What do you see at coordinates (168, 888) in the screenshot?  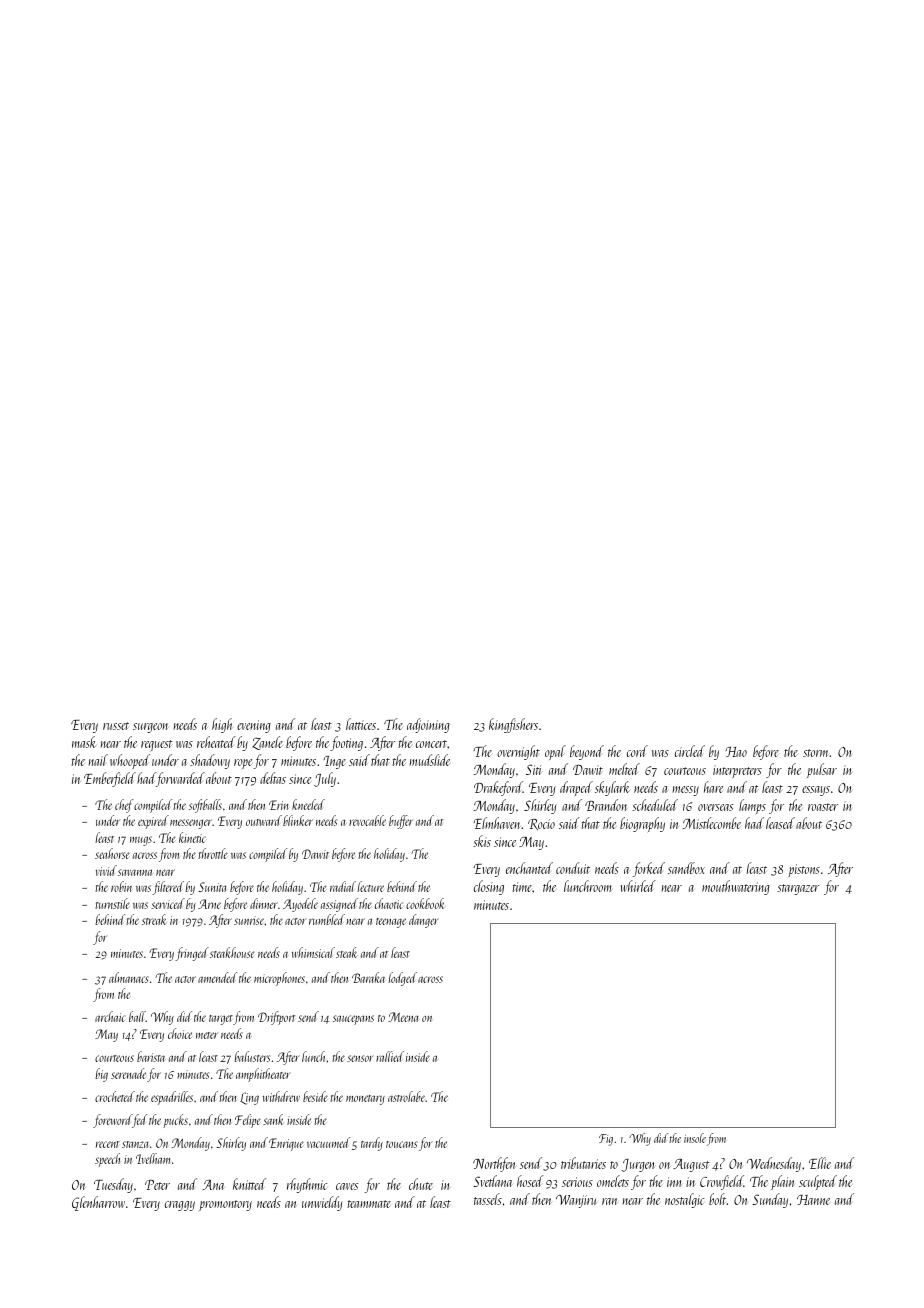 I see `filtered` at bounding box center [168, 888].
